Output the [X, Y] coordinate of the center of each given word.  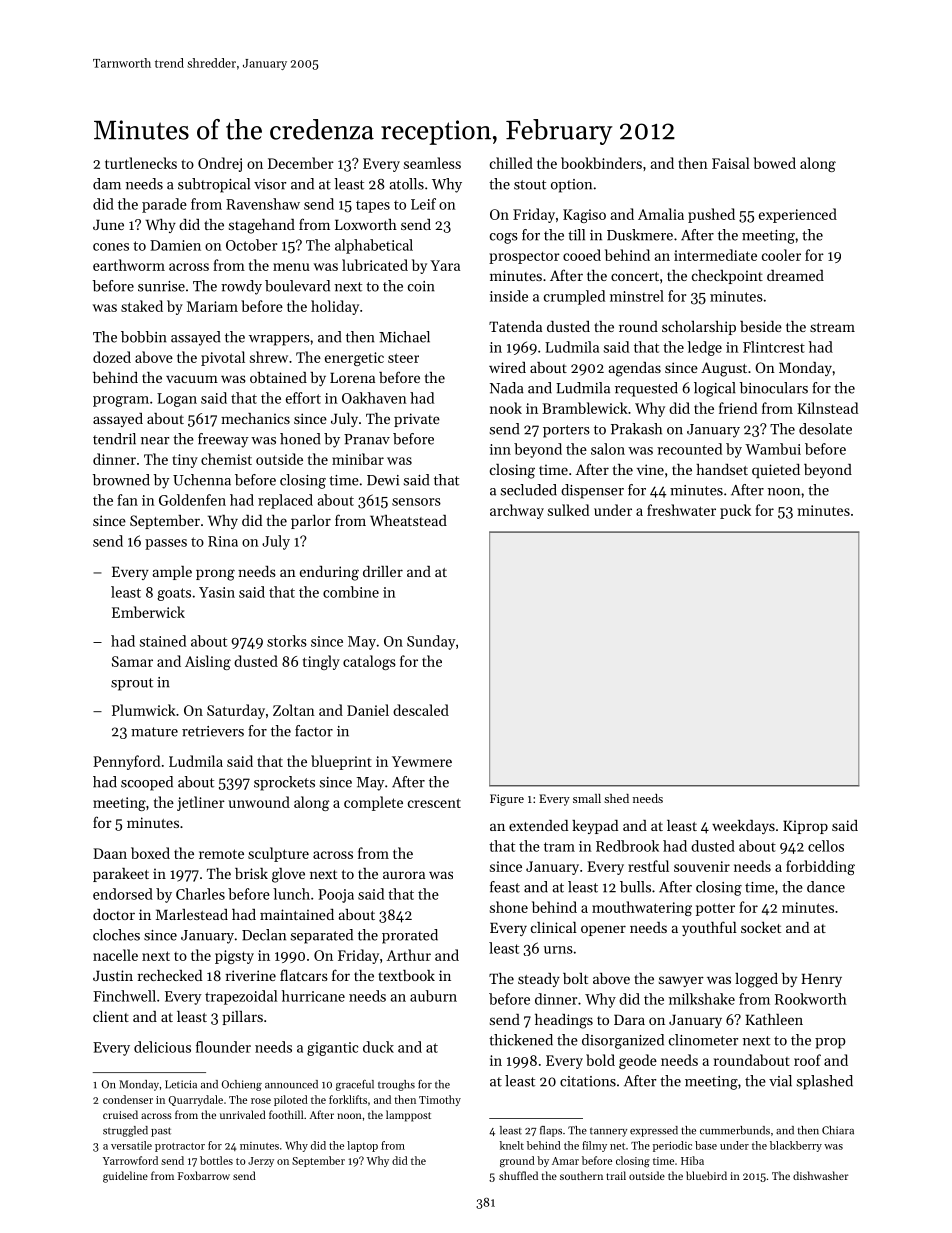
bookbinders [601, 163]
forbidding [820, 867]
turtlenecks [141, 163]
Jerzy [261, 1162]
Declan [264, 935]
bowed [774, 163]
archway [517, 511]
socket [761, 927]
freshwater [681, 510]
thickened [521, 1040]
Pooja [336, 896]
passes [166, 544]
